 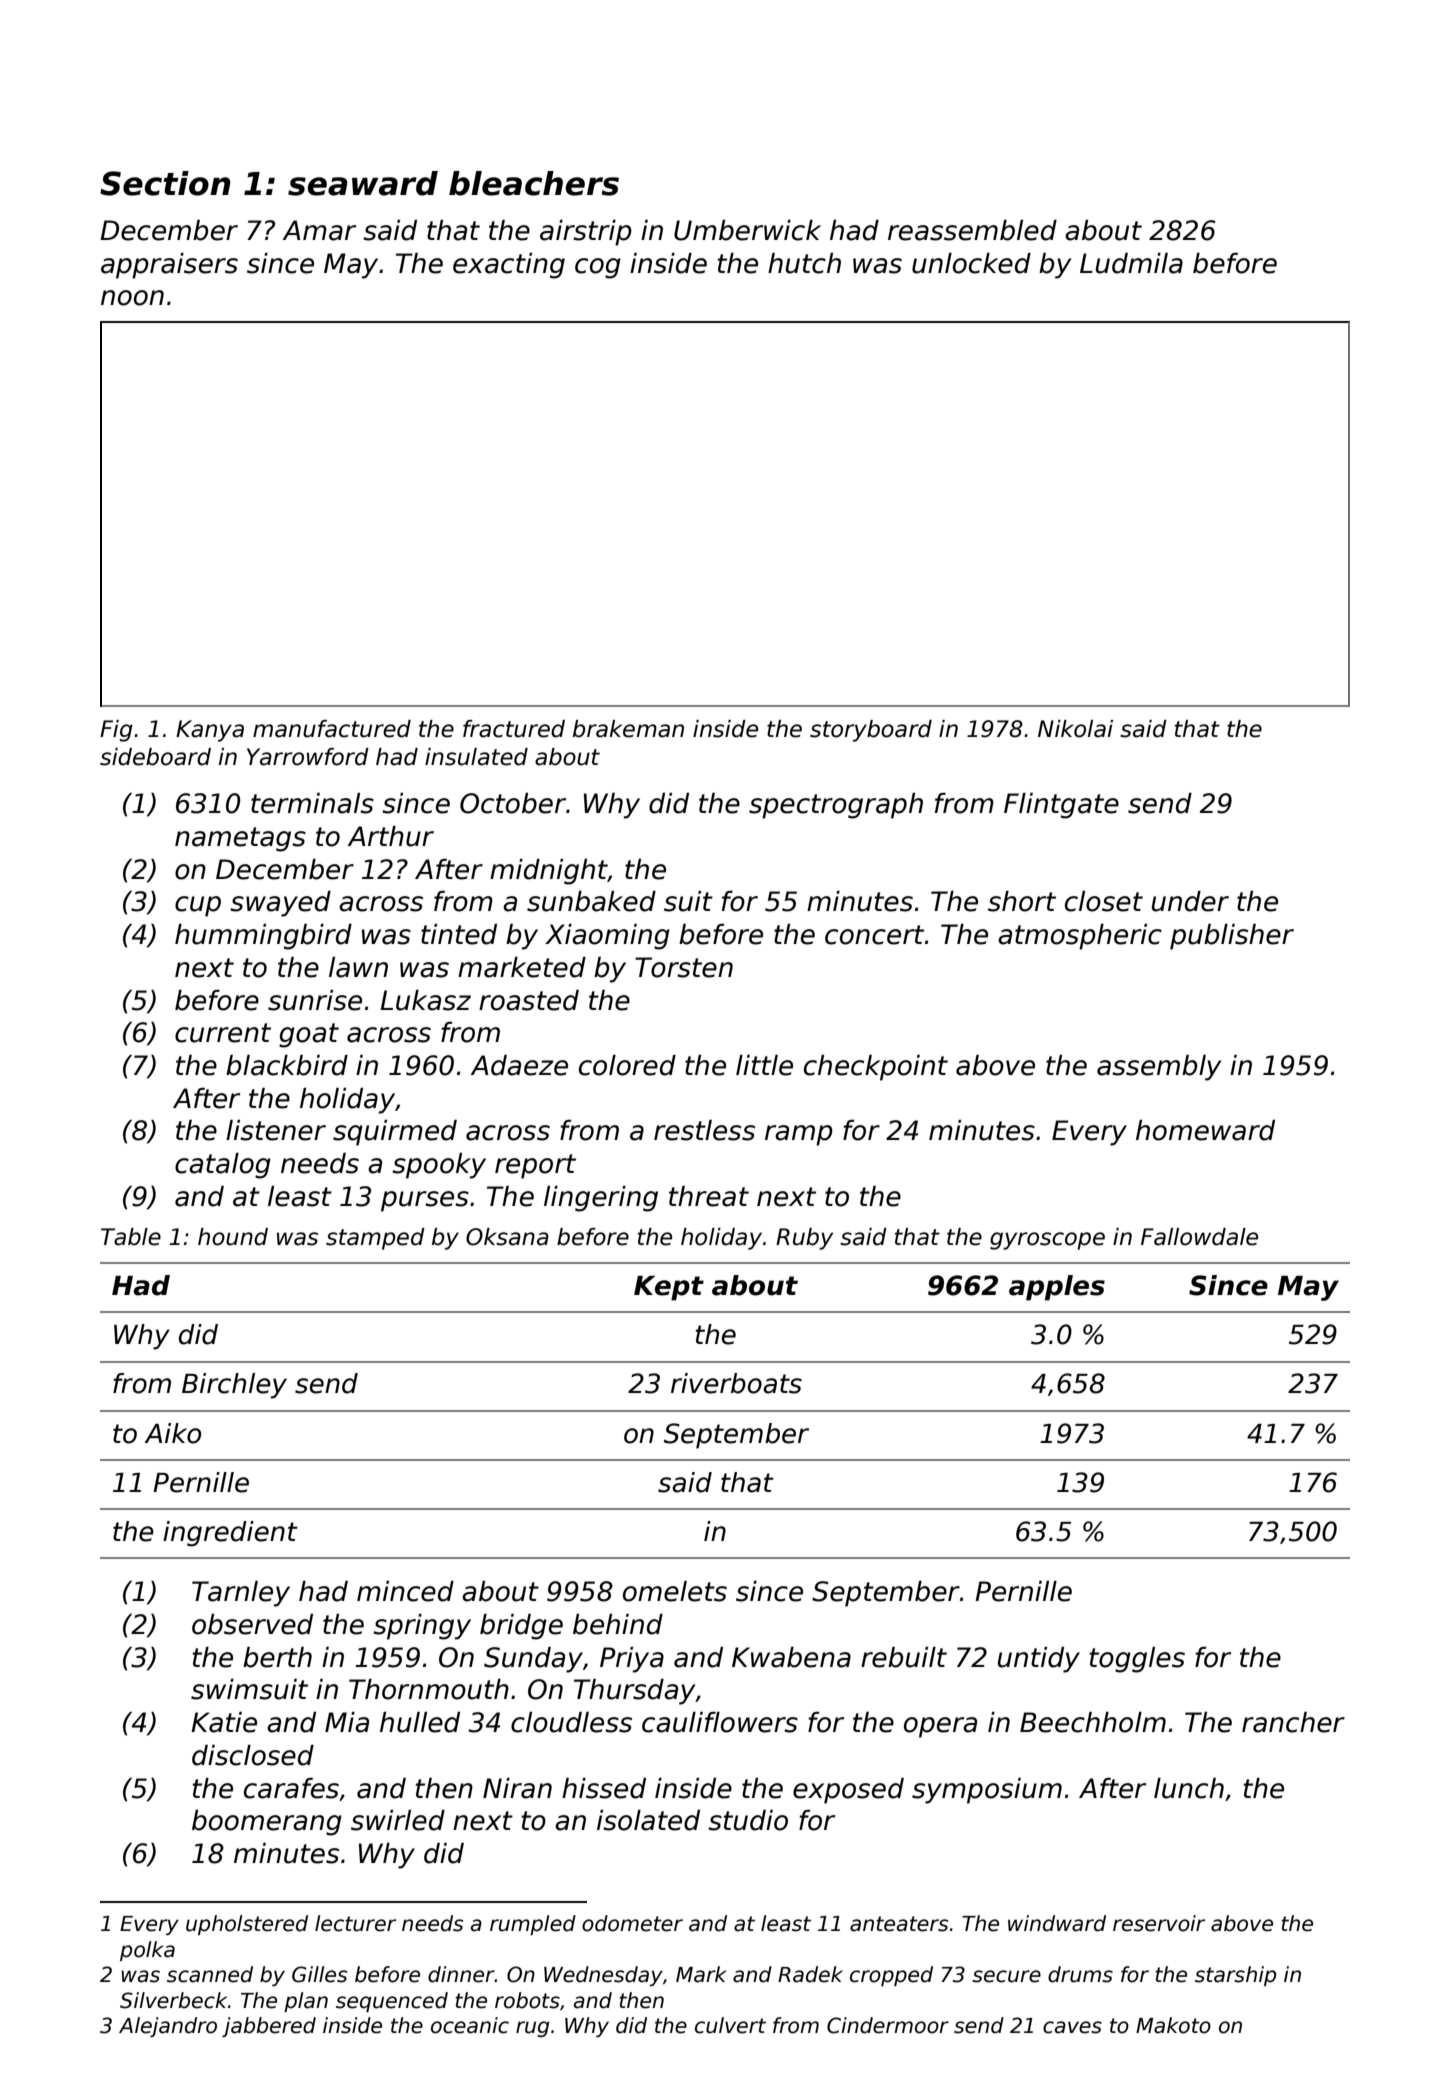 What do you see at coordinates (240, 839) in the image?
I see `nametags` at bounding box center [240, 839].
